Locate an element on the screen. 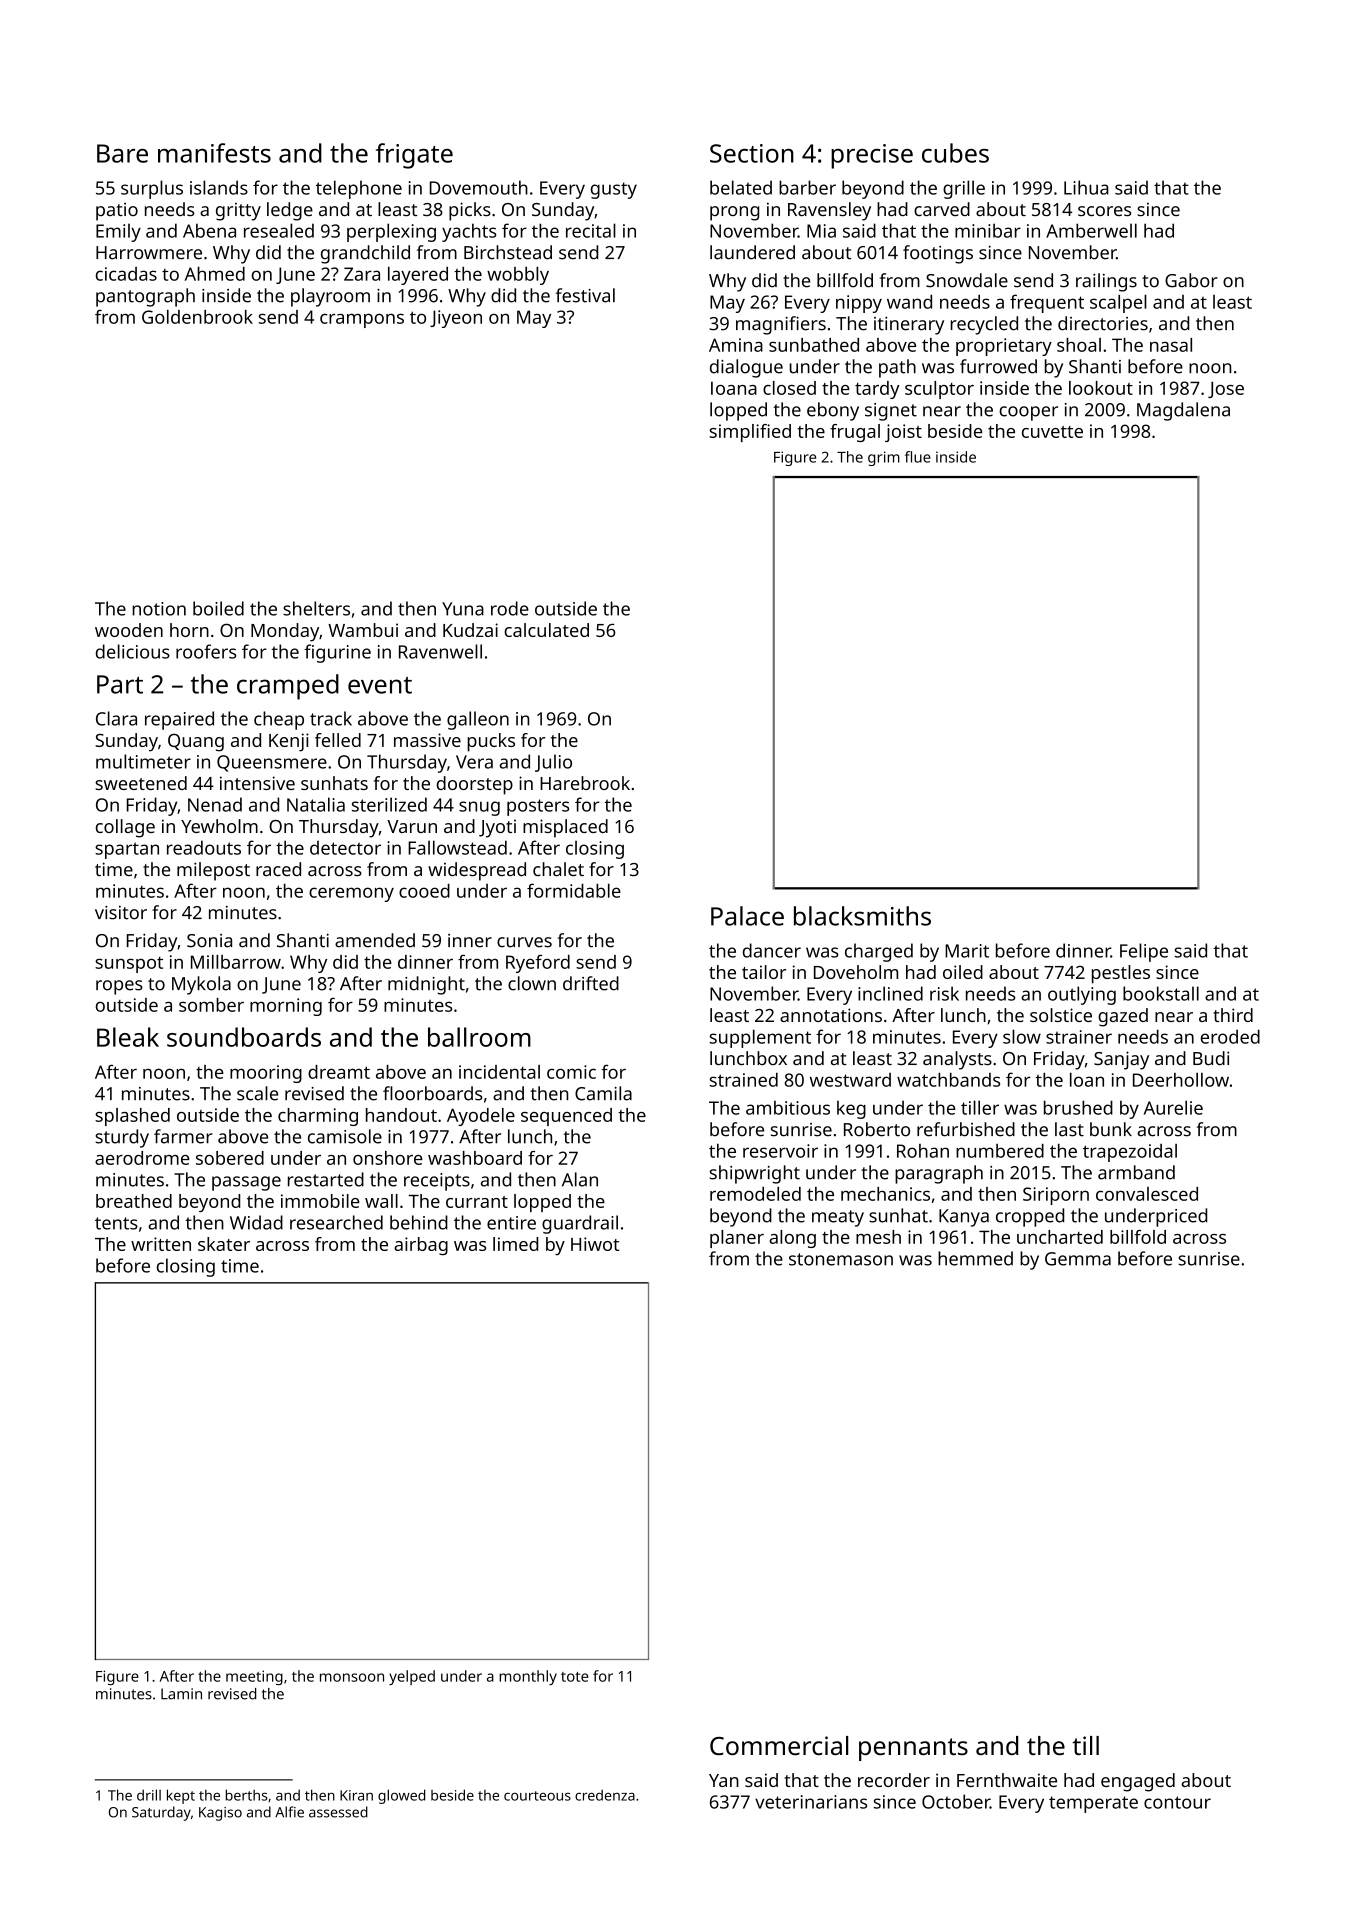 The image size is (1358, 1920). resealed is located at coordinates (279, 230).
